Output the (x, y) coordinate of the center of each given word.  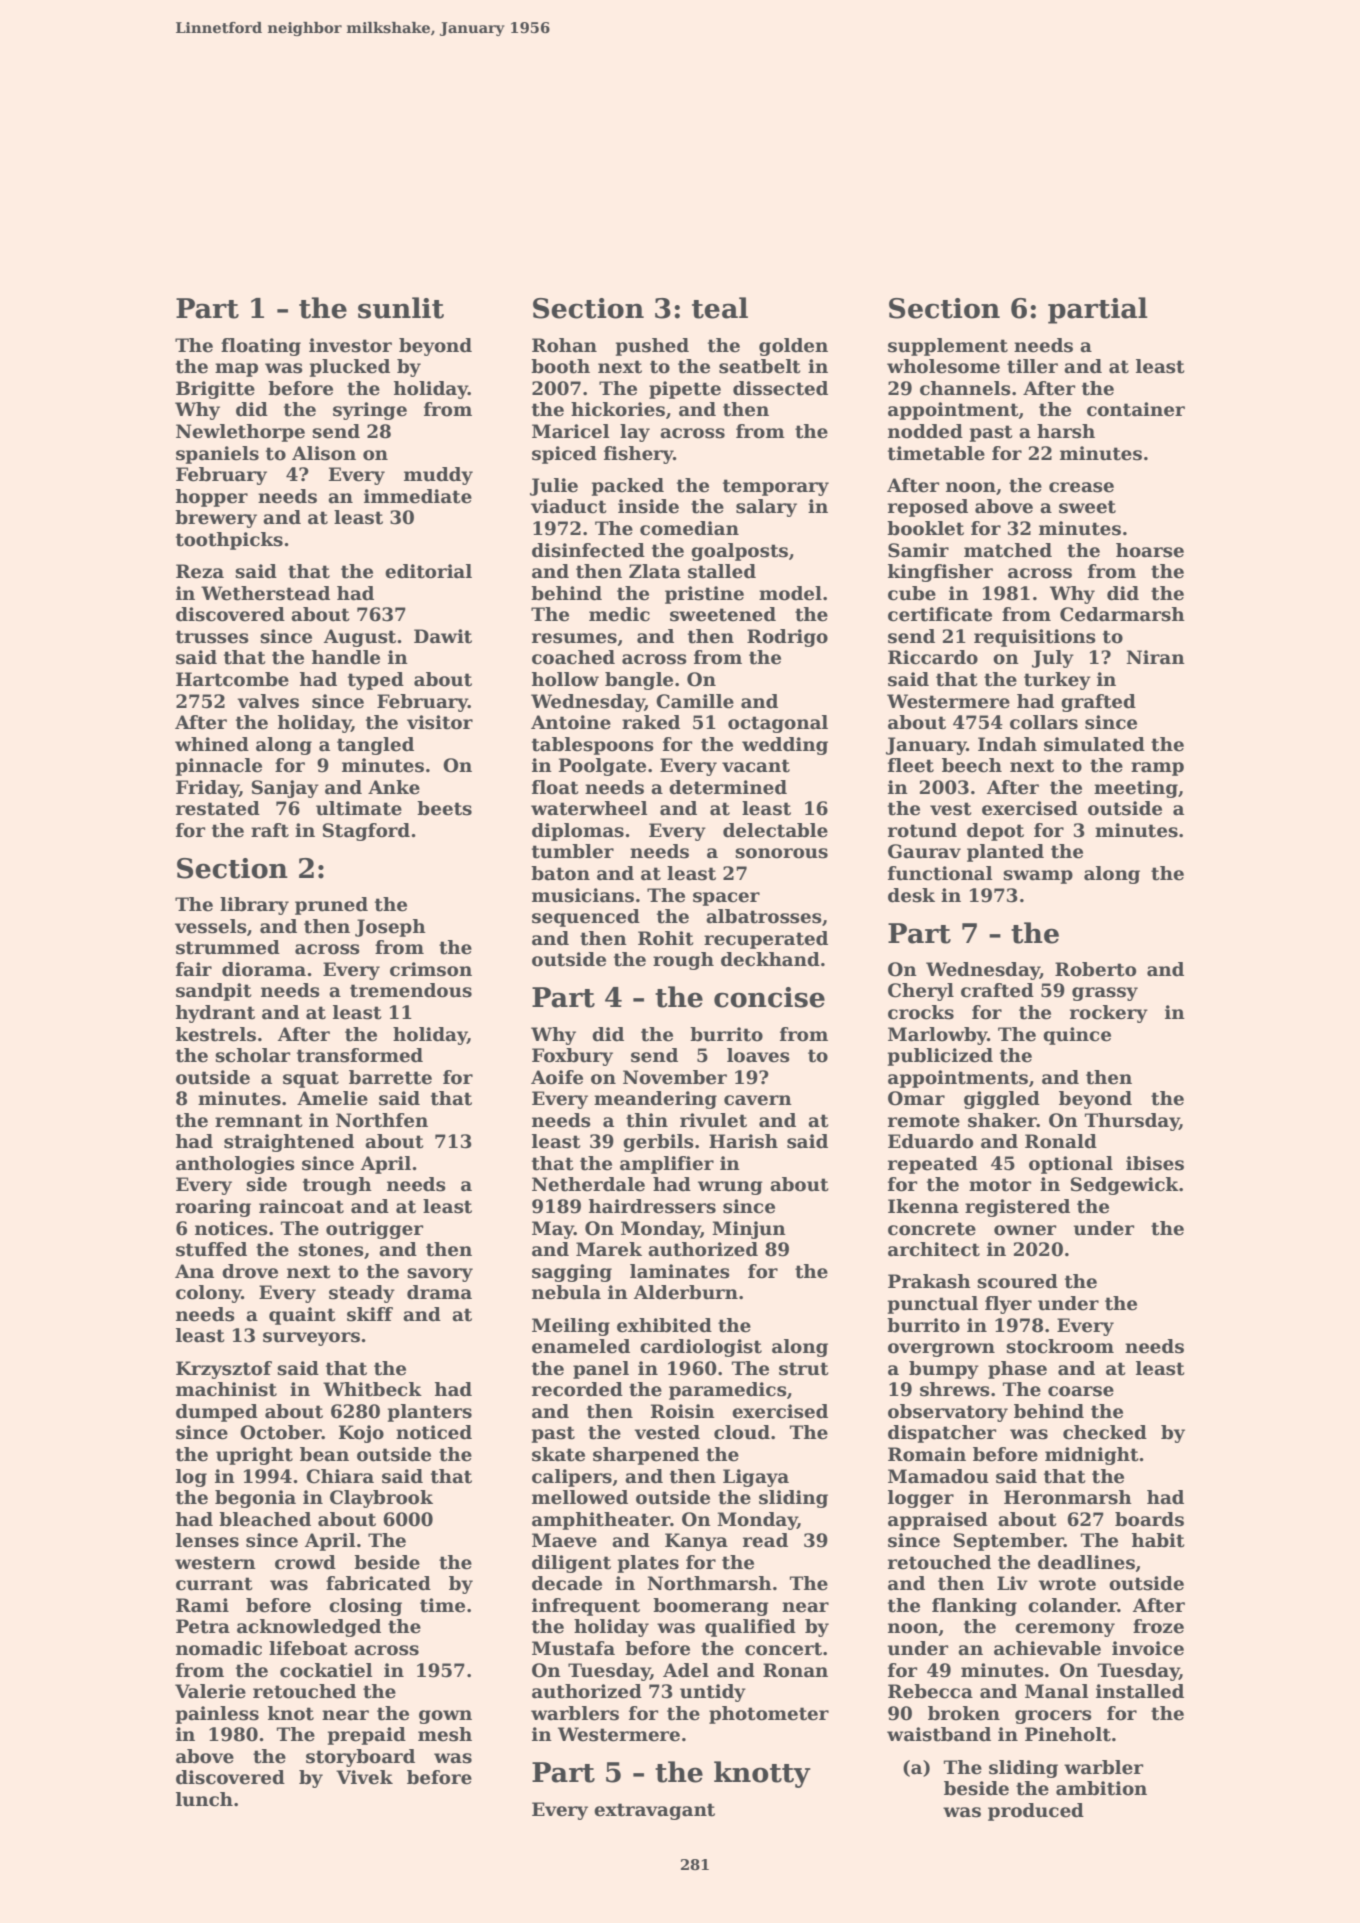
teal (720, 308)
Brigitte (215, 390)
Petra (203, 1626)
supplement (948, 347)
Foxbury (572, 1057)
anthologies (235, 1165)
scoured (1017, 1281)
